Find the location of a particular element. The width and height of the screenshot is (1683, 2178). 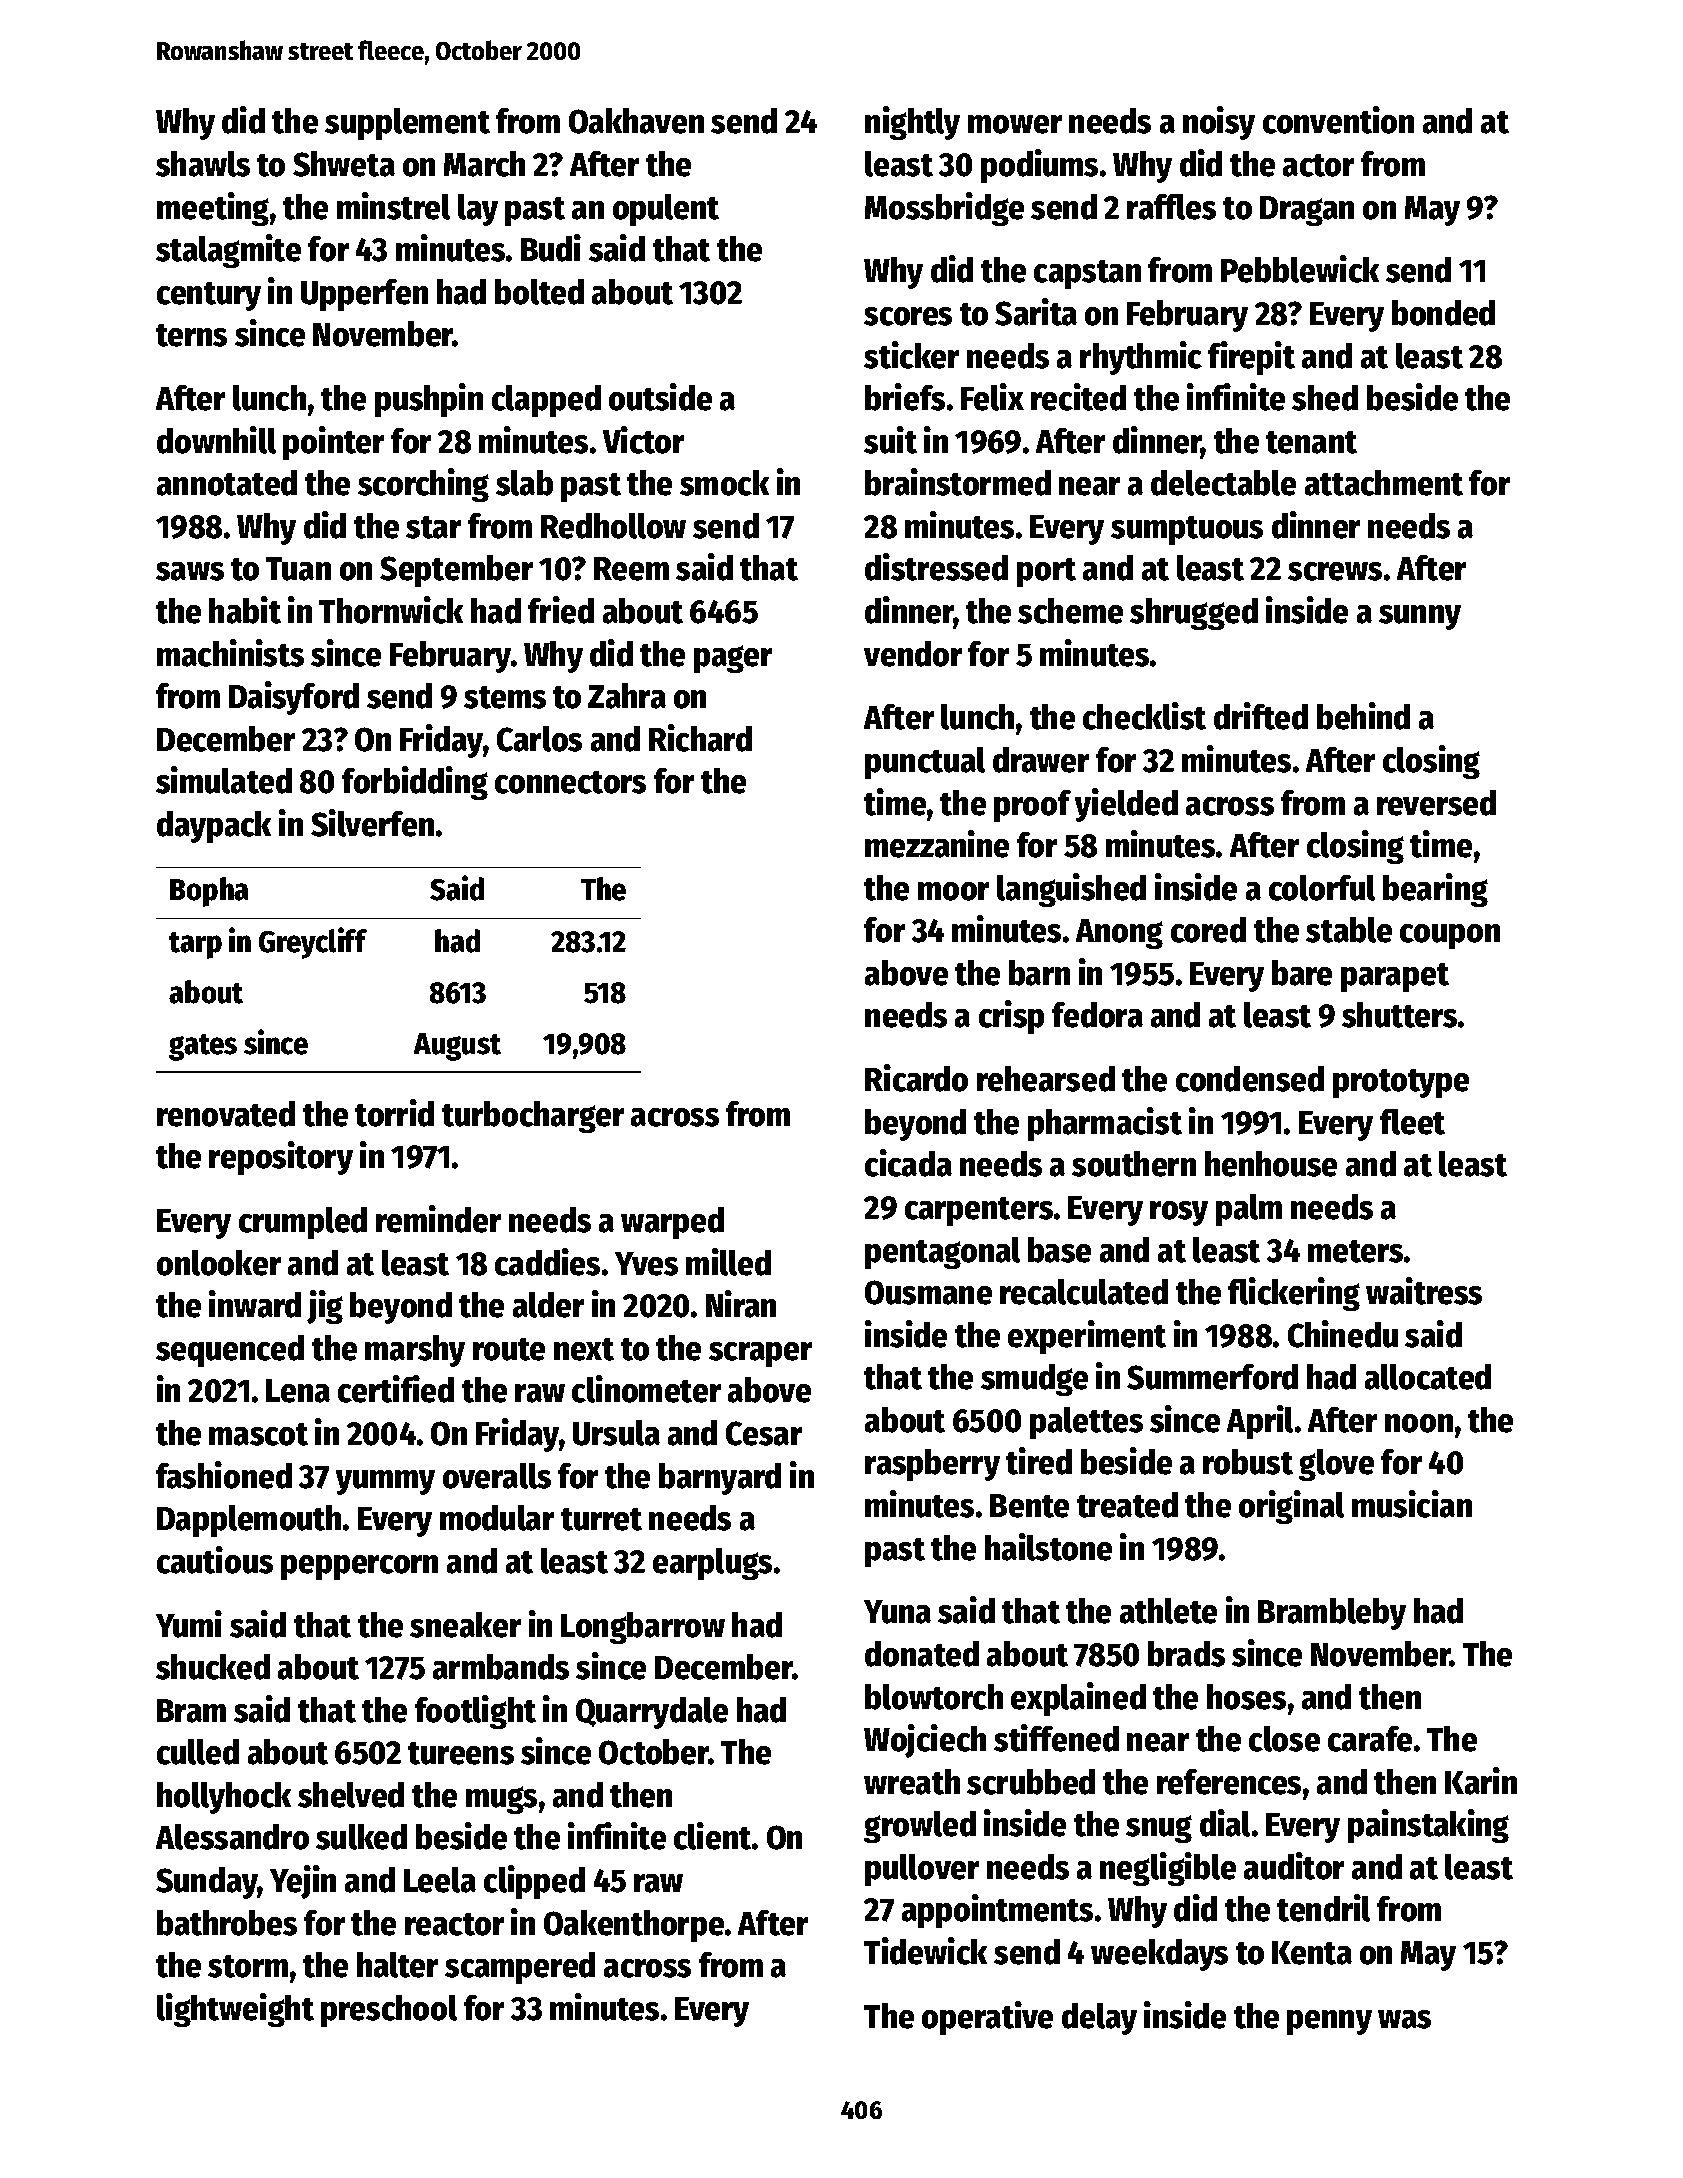

Greycliff is located at coordinates (313, 943).
